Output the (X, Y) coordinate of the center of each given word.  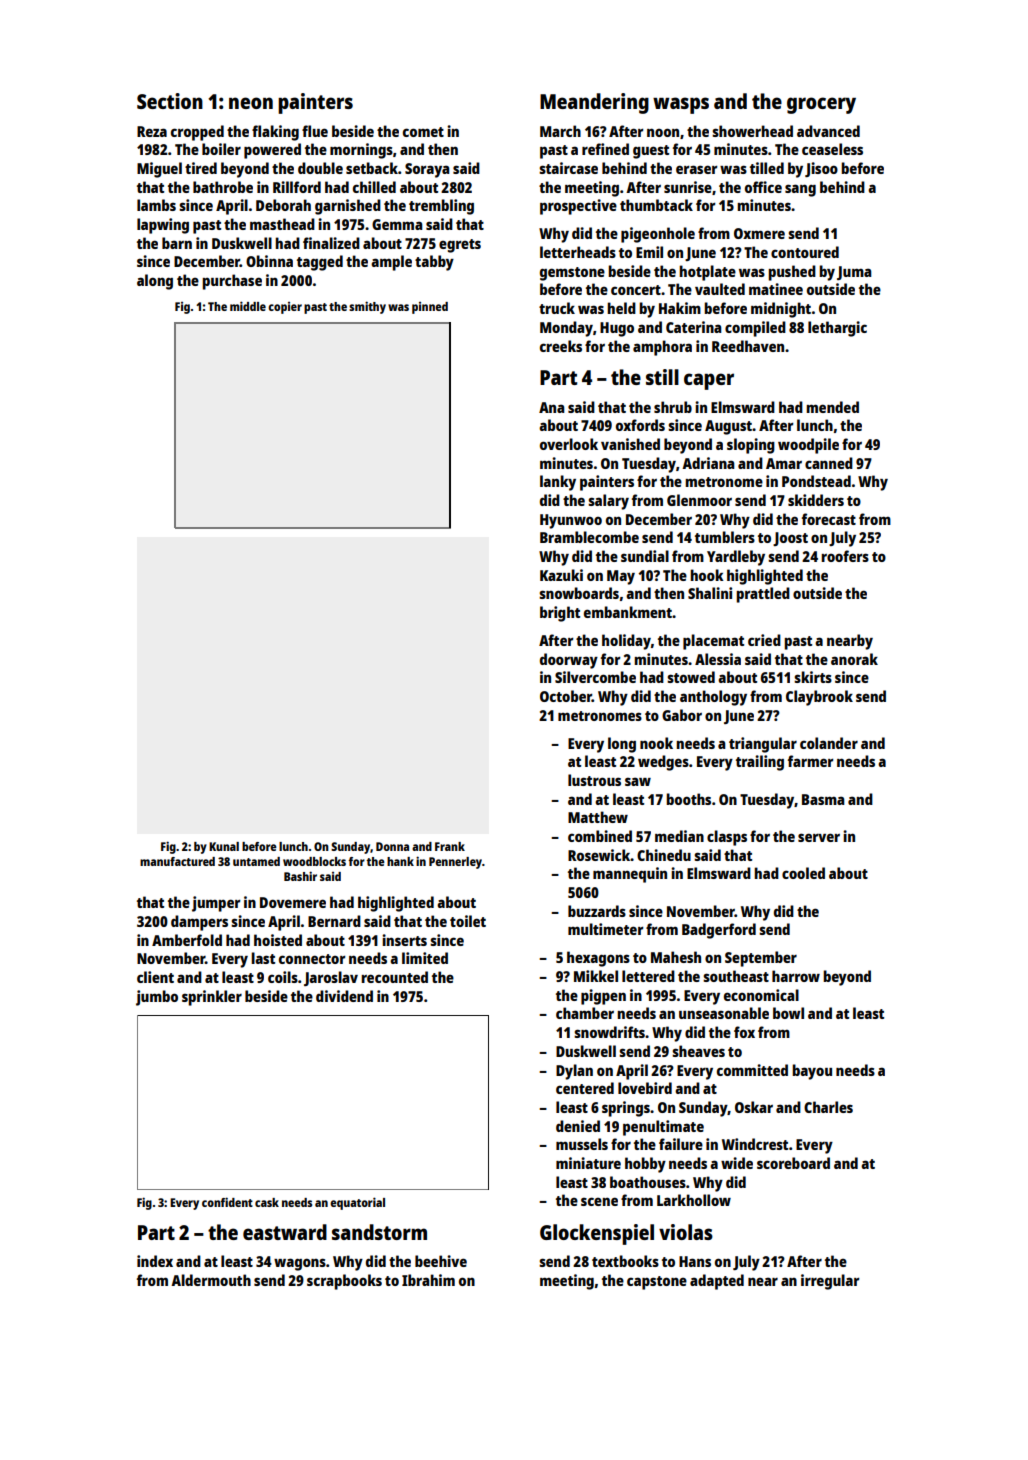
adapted (717, 1282)
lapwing (163, 226)
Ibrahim (428, 1280)
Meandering (594, 103)
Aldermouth (211, 1280)
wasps (681, 105)
